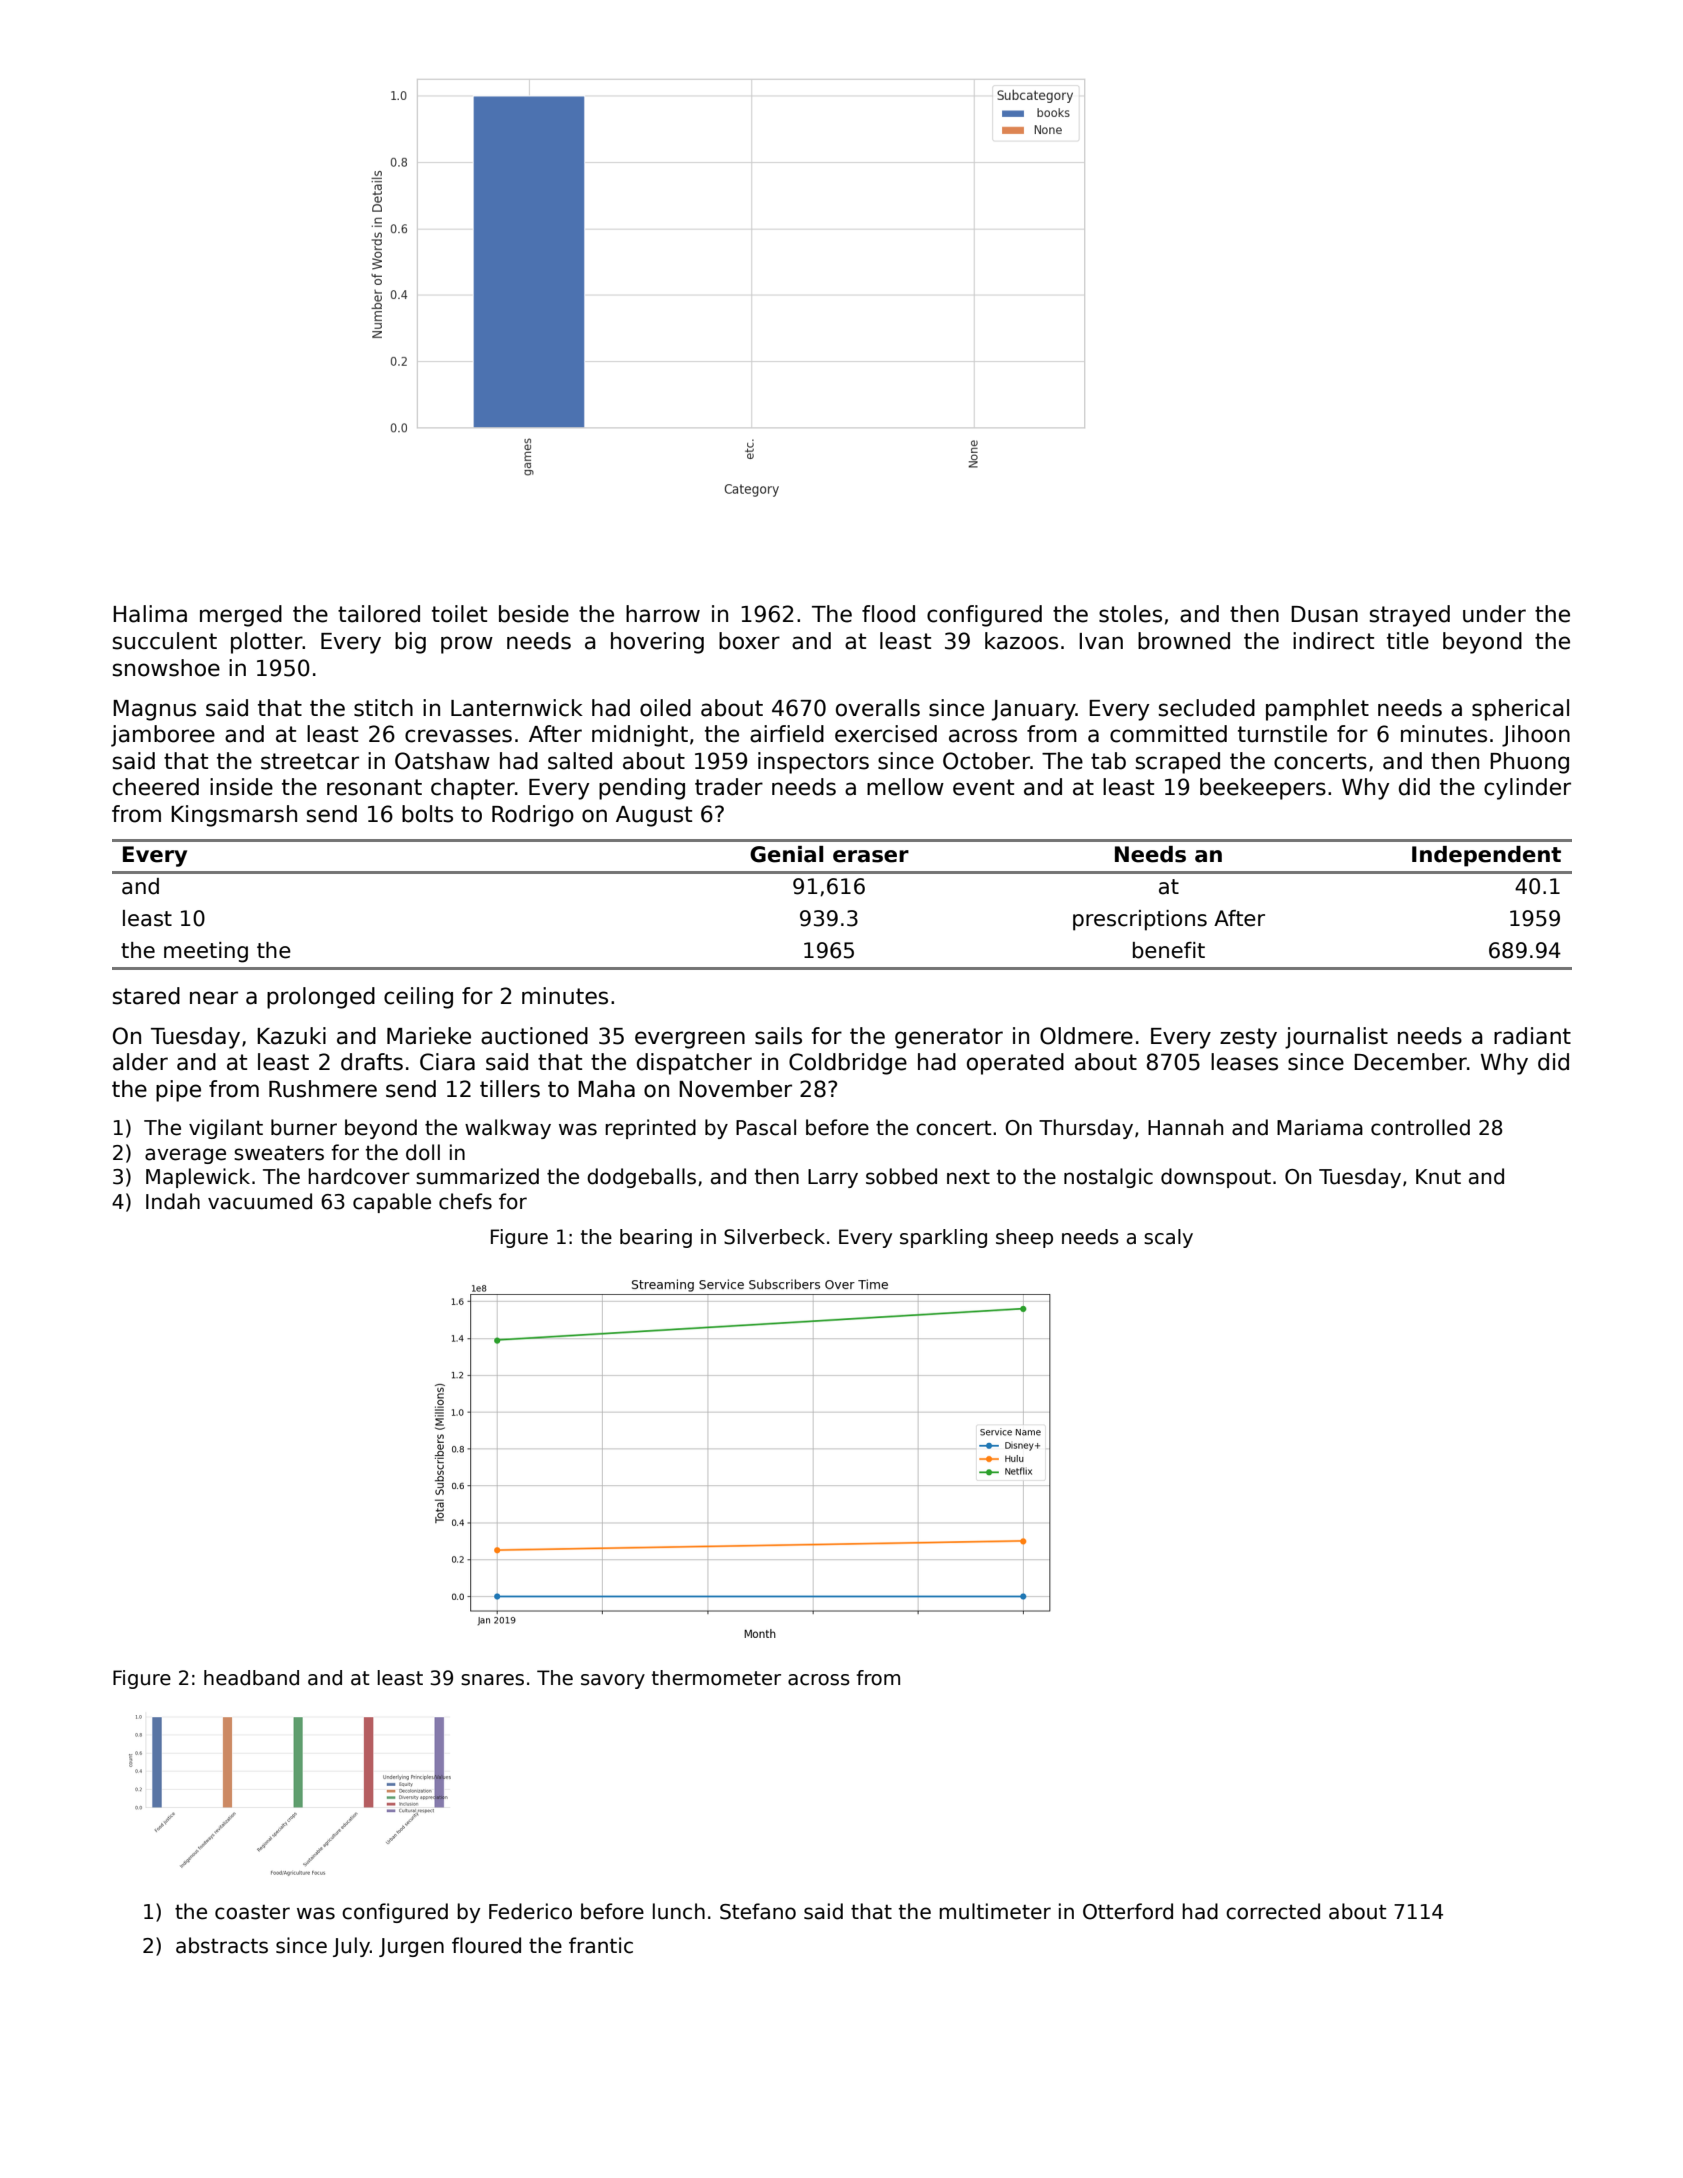 The width and height of the screenshot is (1683, 2178). I want to click on Stefano, so click(758, 1911).
